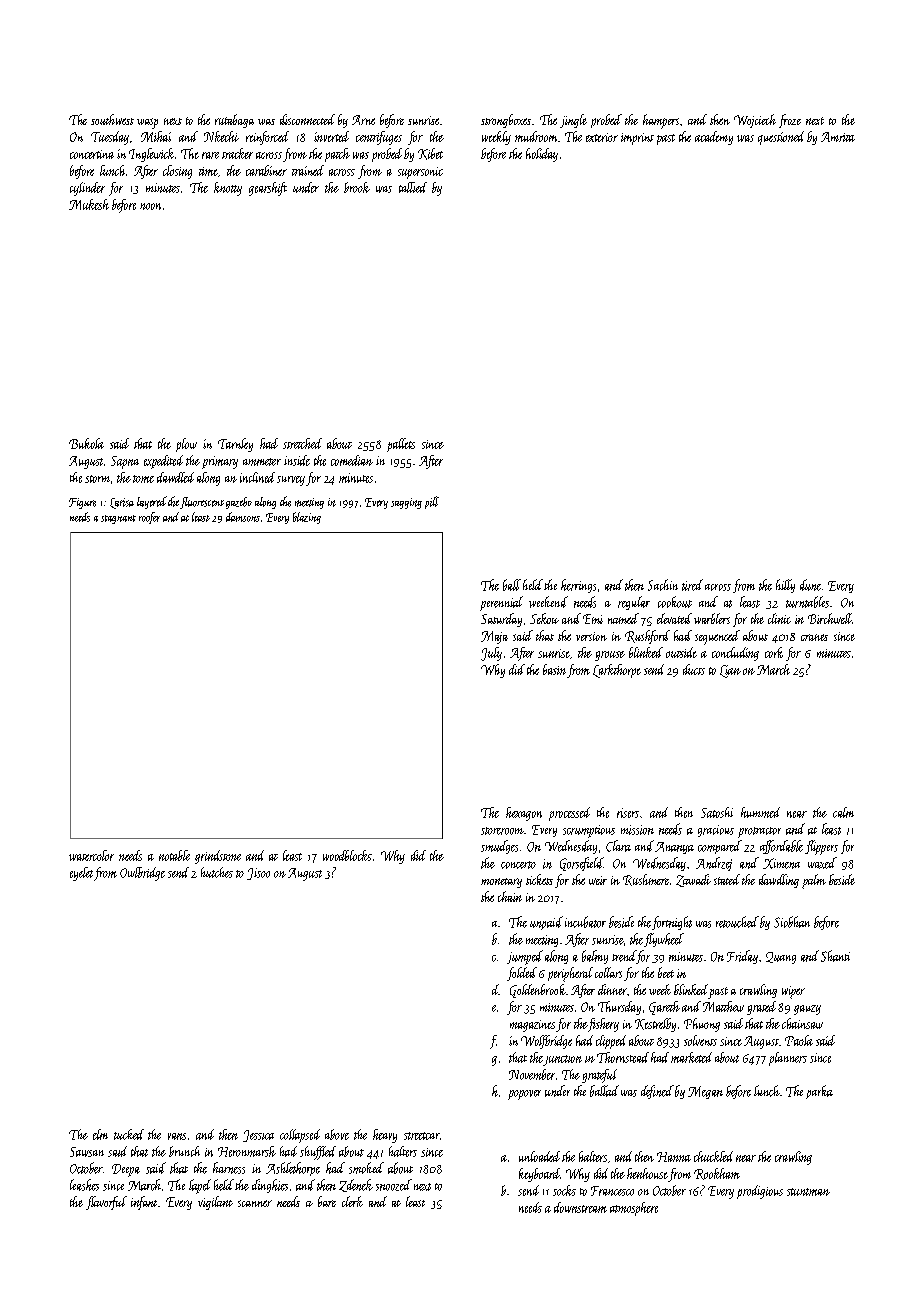  I want to click on tallied, so click(413, 187).
